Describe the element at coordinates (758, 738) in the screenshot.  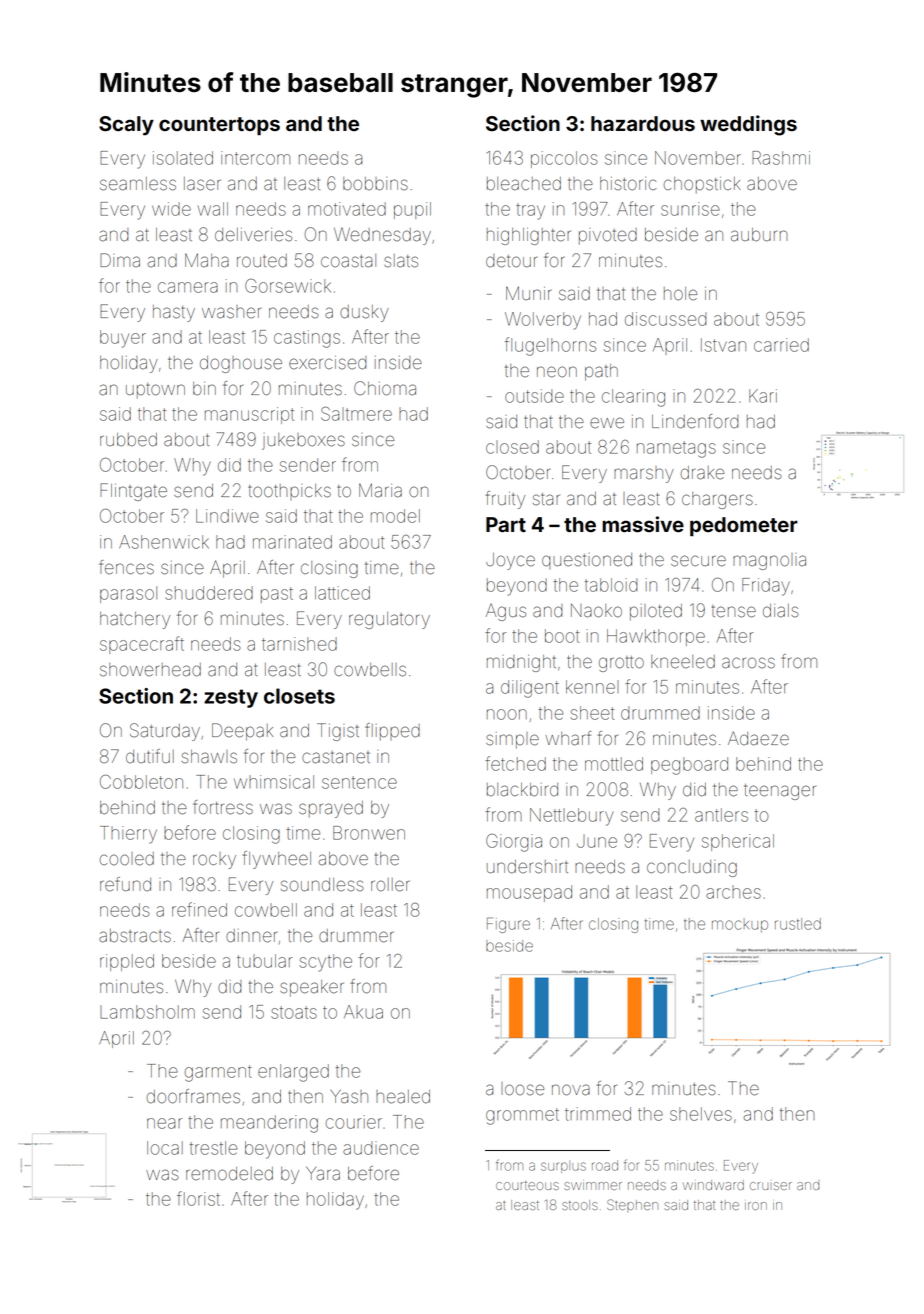
I see `Adaeze` at that location.
